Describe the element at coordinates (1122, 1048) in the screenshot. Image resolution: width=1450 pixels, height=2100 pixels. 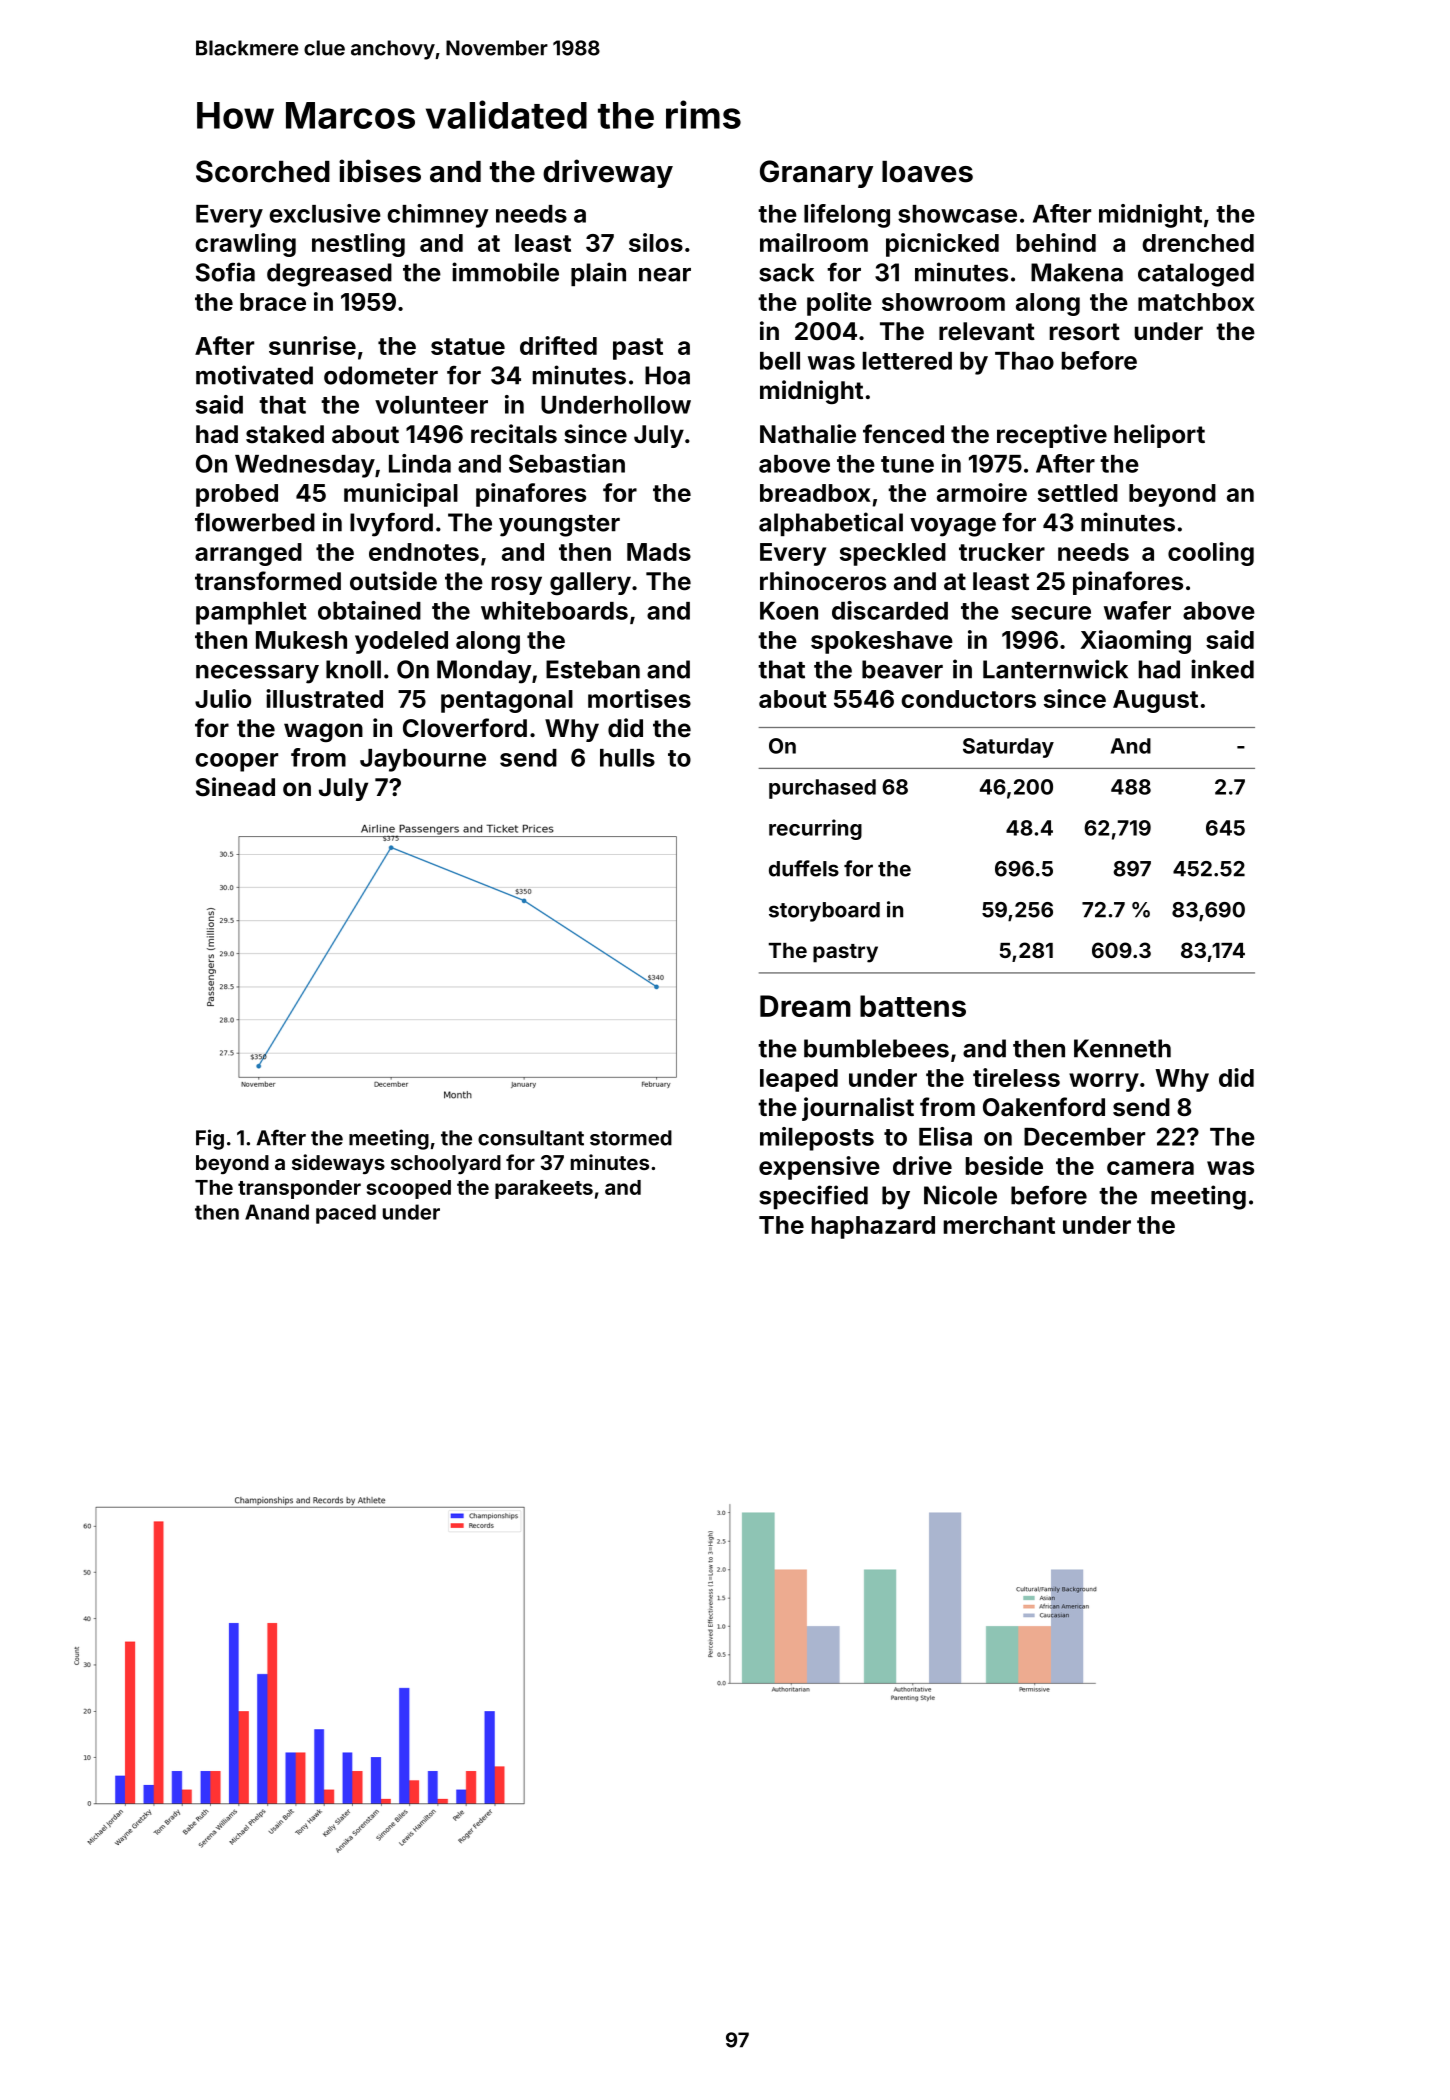
I see `Kenneth` at that location.
